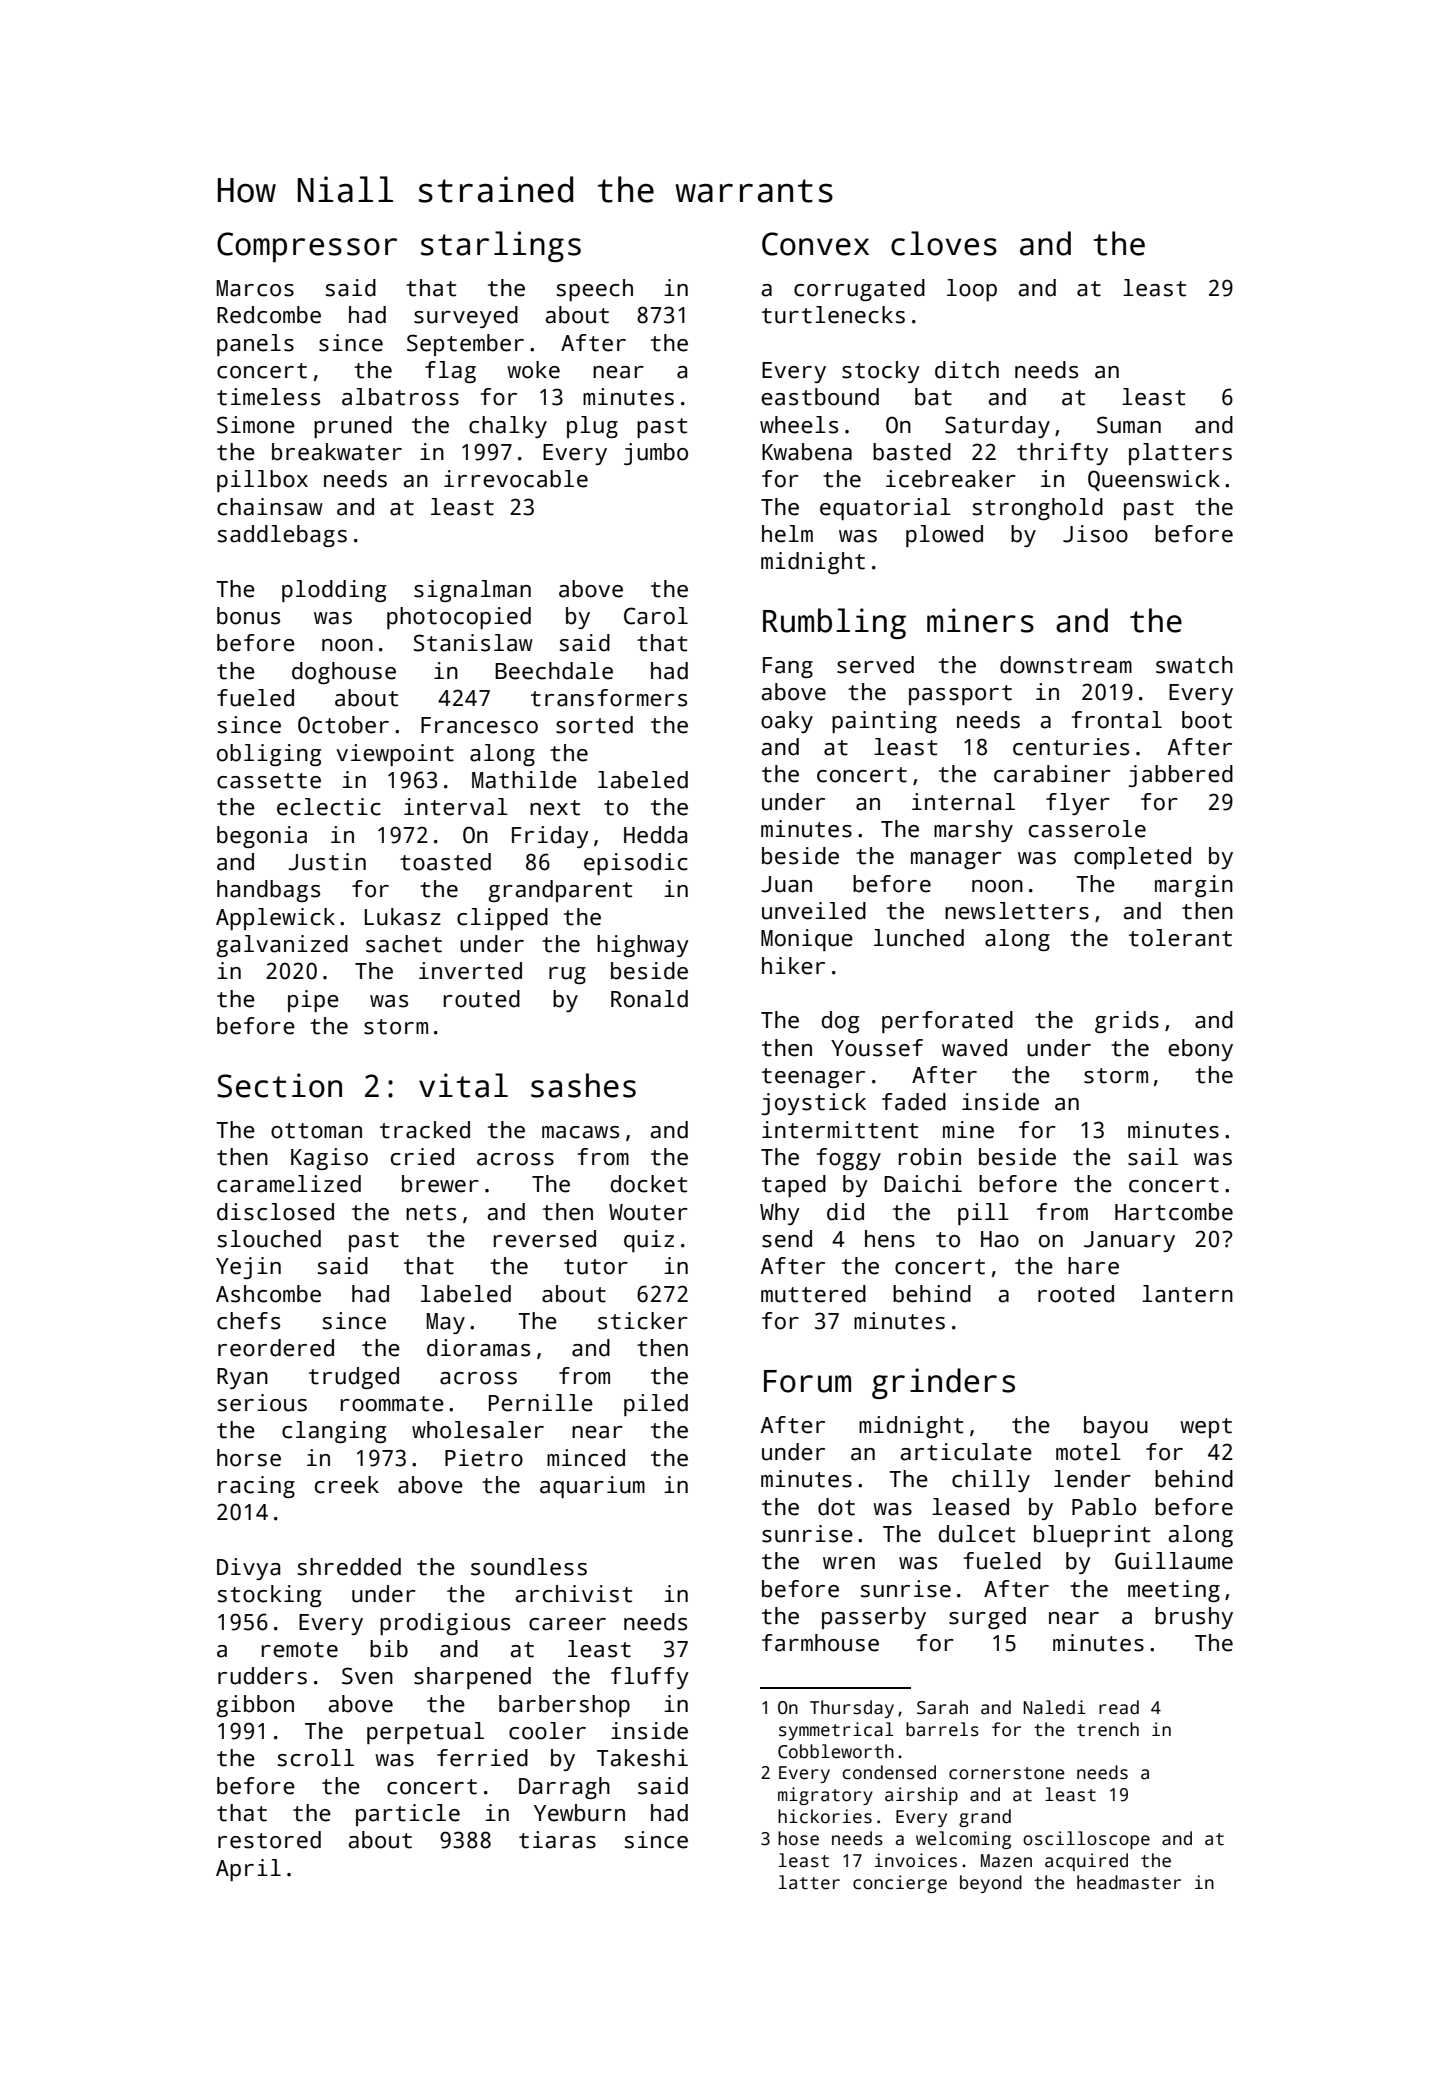  What do you see at coordinates (820, 1643) in the document?
I see `farmhouse` at bounding box center [820, 1643].
